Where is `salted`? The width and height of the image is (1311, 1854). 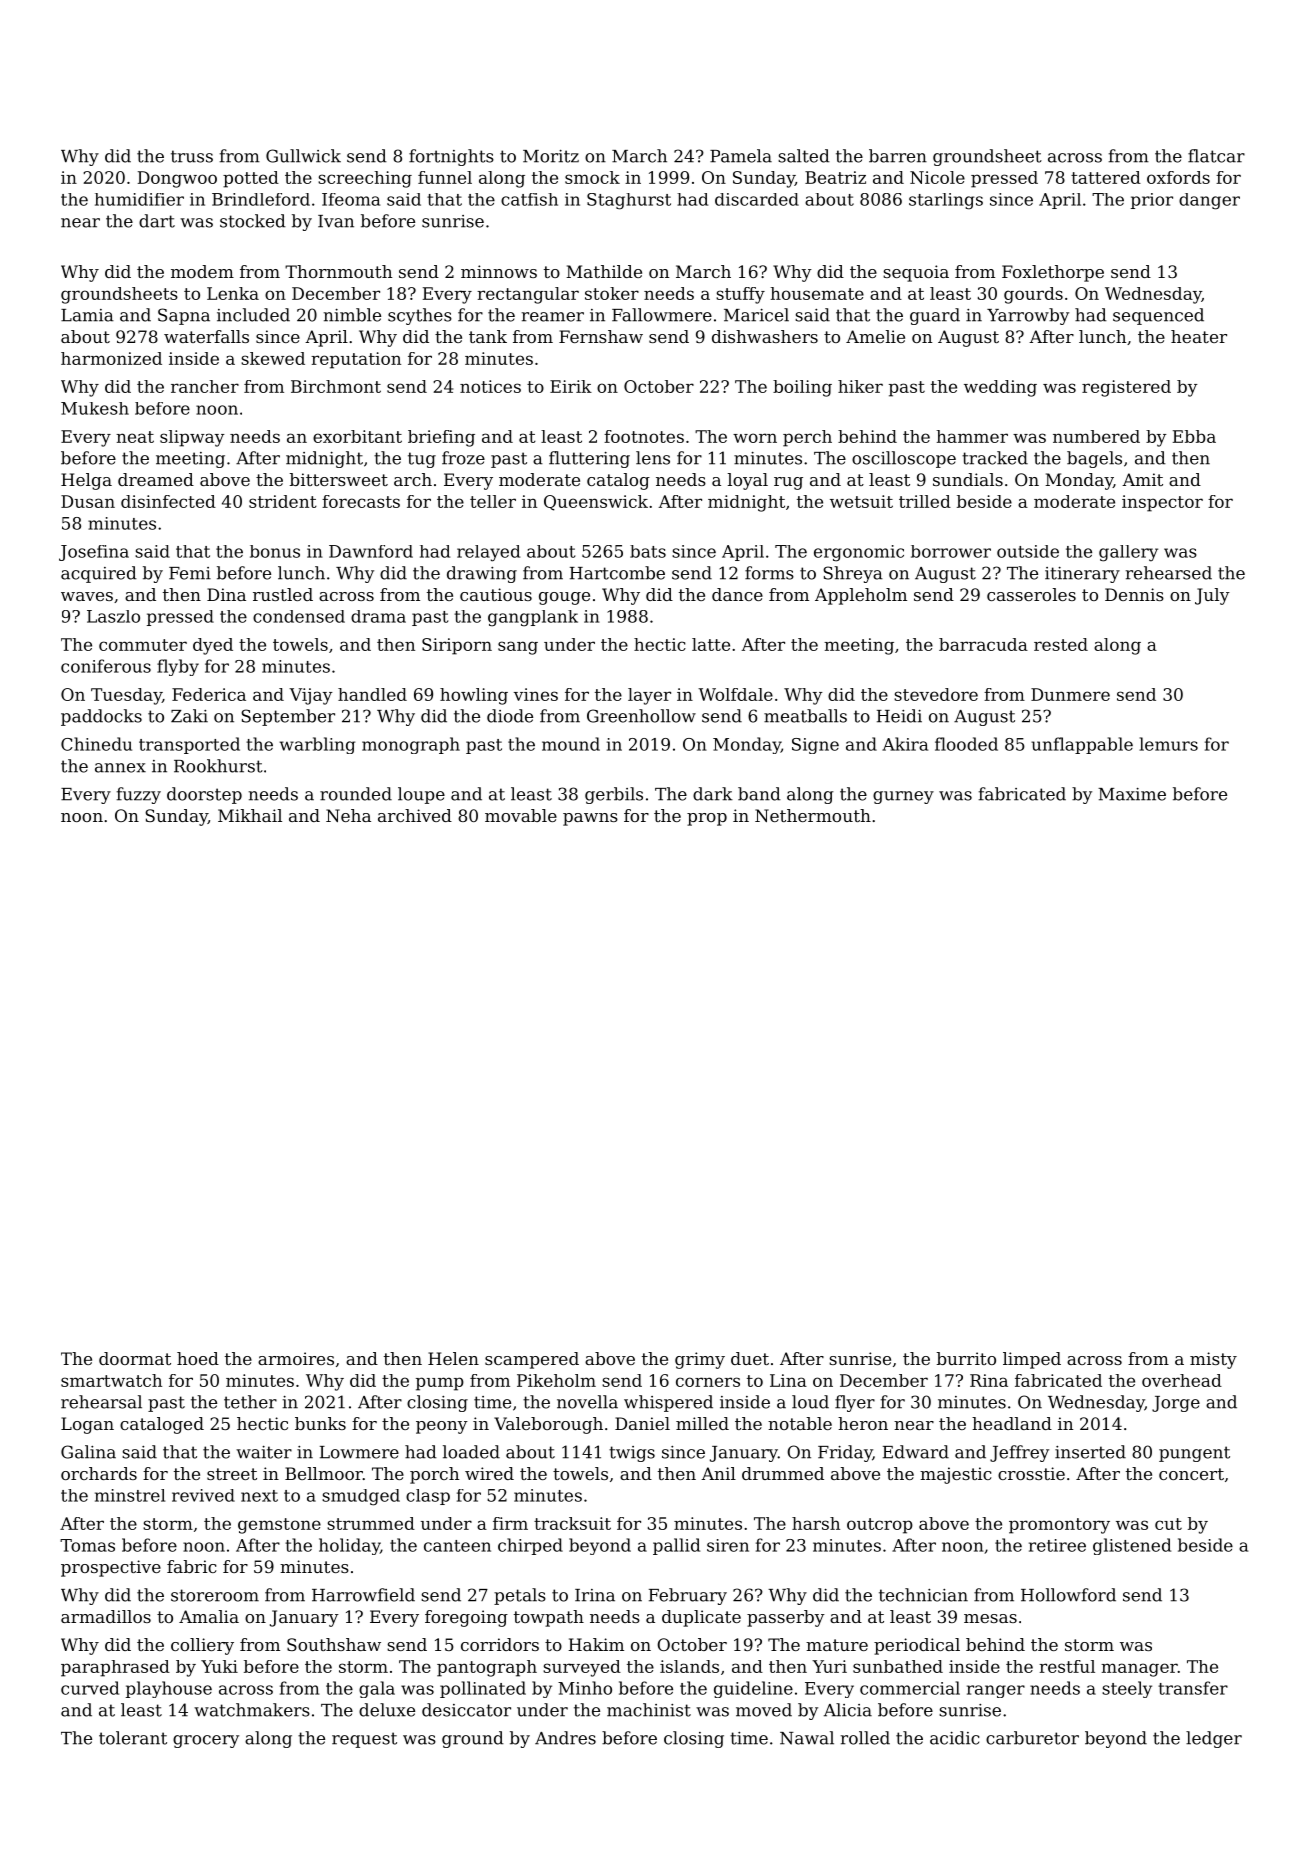 salted is located at coordinates (804, 156).
